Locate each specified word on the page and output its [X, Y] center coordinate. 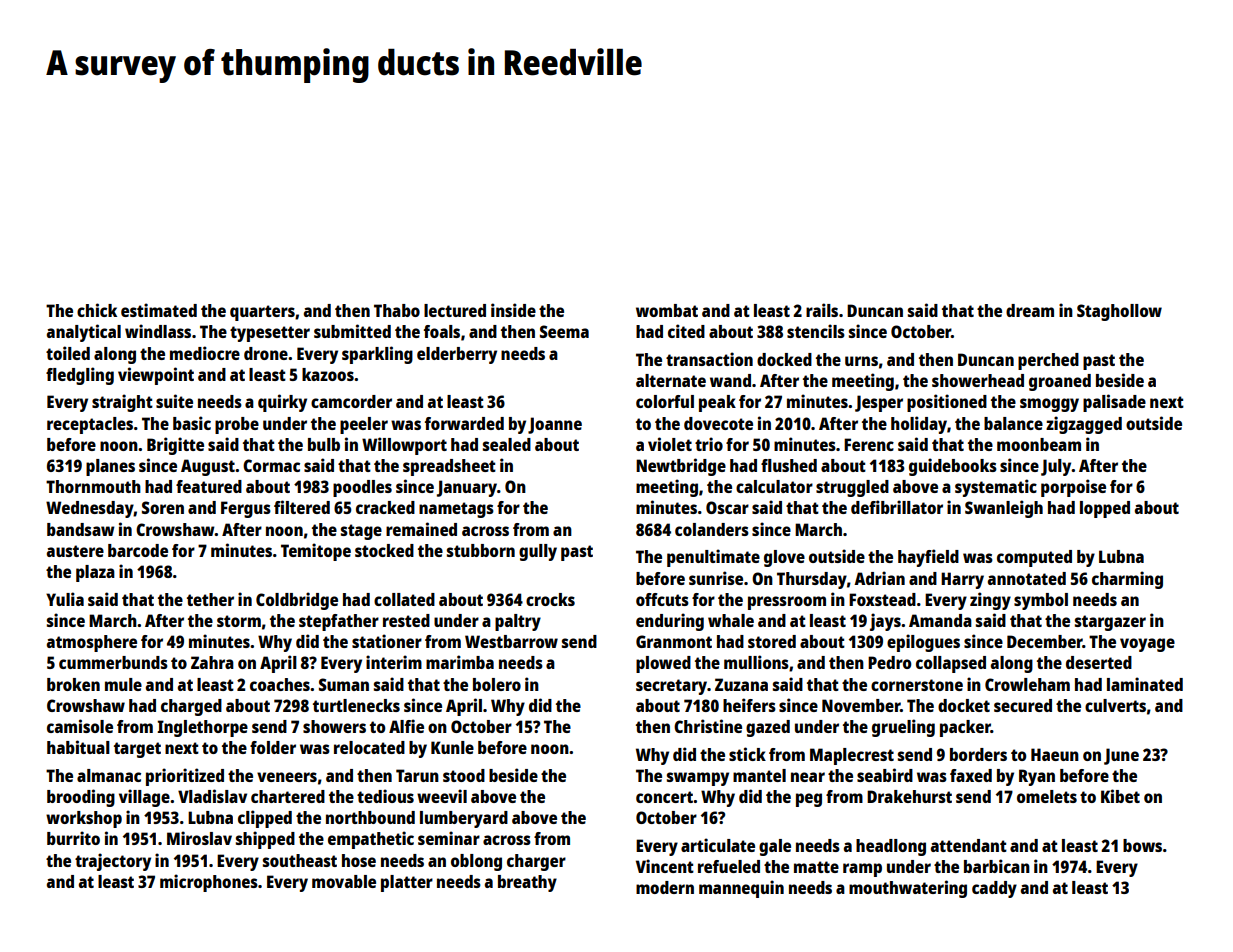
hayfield [928, 558]
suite [174, 401]
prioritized [185, 777]
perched [1048, 361]
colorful [665, 401]
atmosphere [92, 643]
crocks [550, 599]
